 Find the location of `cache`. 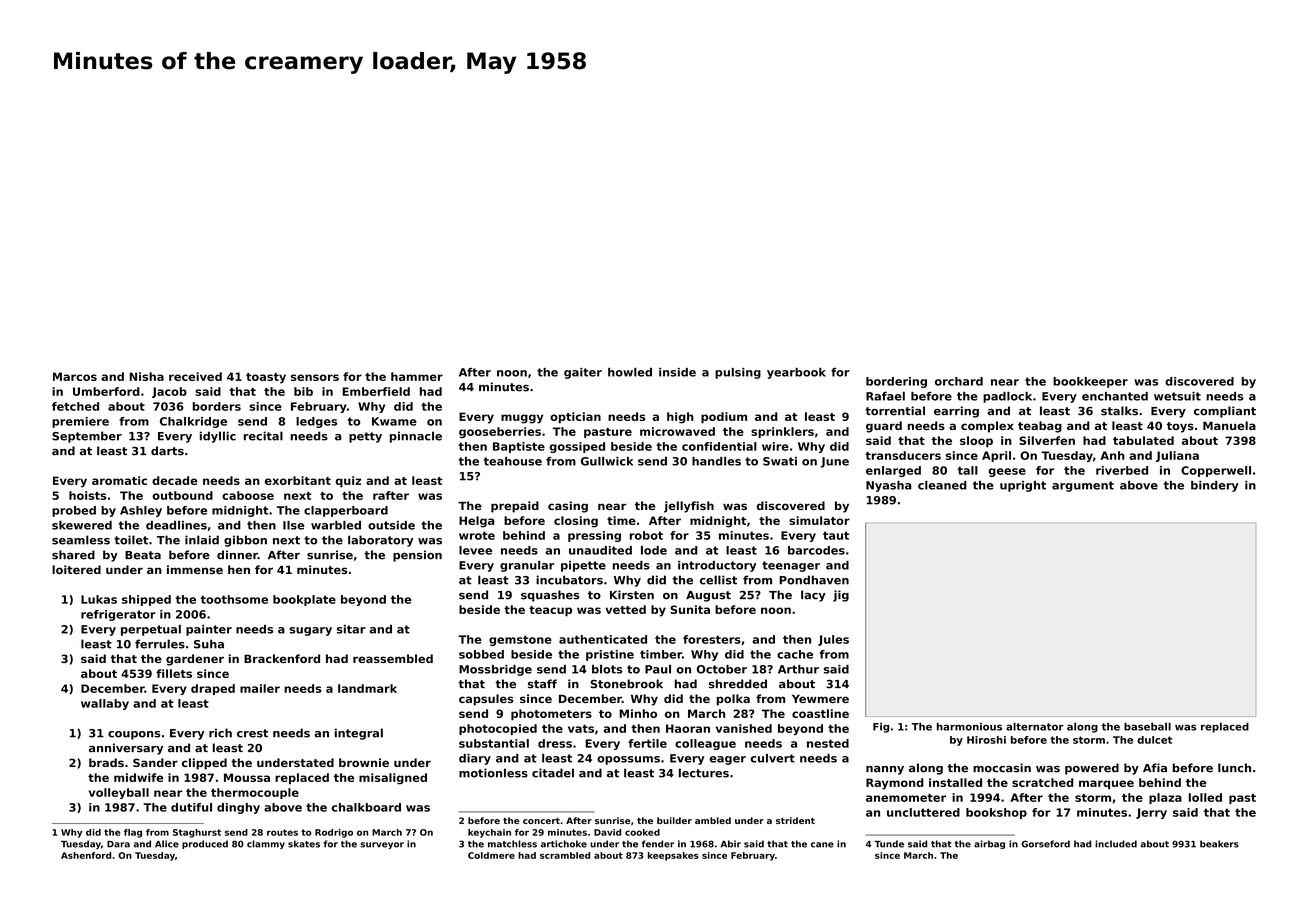

cache is located at coordinates (795, 654).
